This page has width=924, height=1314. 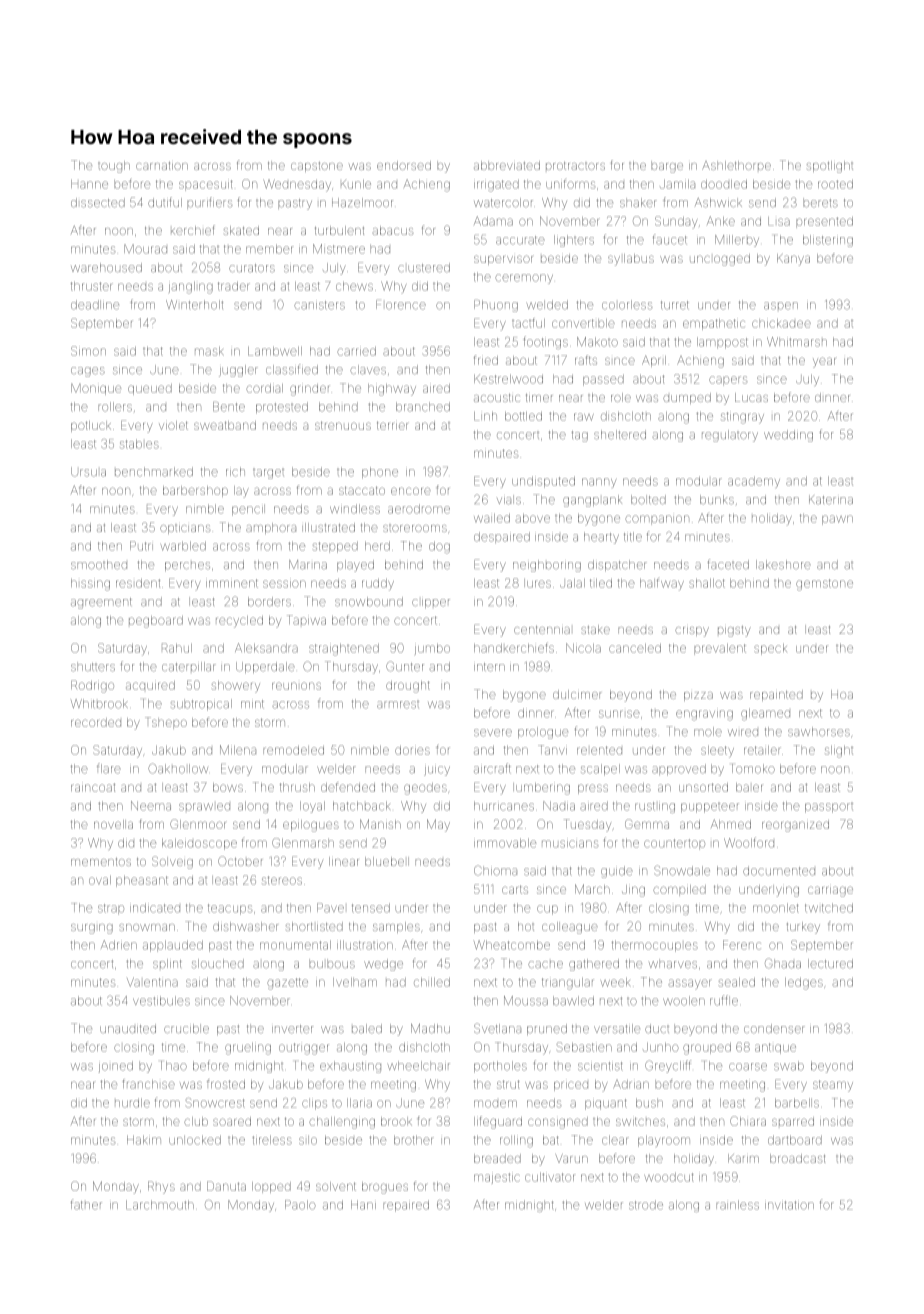 What do you see at coordinates (404, 165) in the page?
I see `endorsed` at bounding box center [404, 165].
